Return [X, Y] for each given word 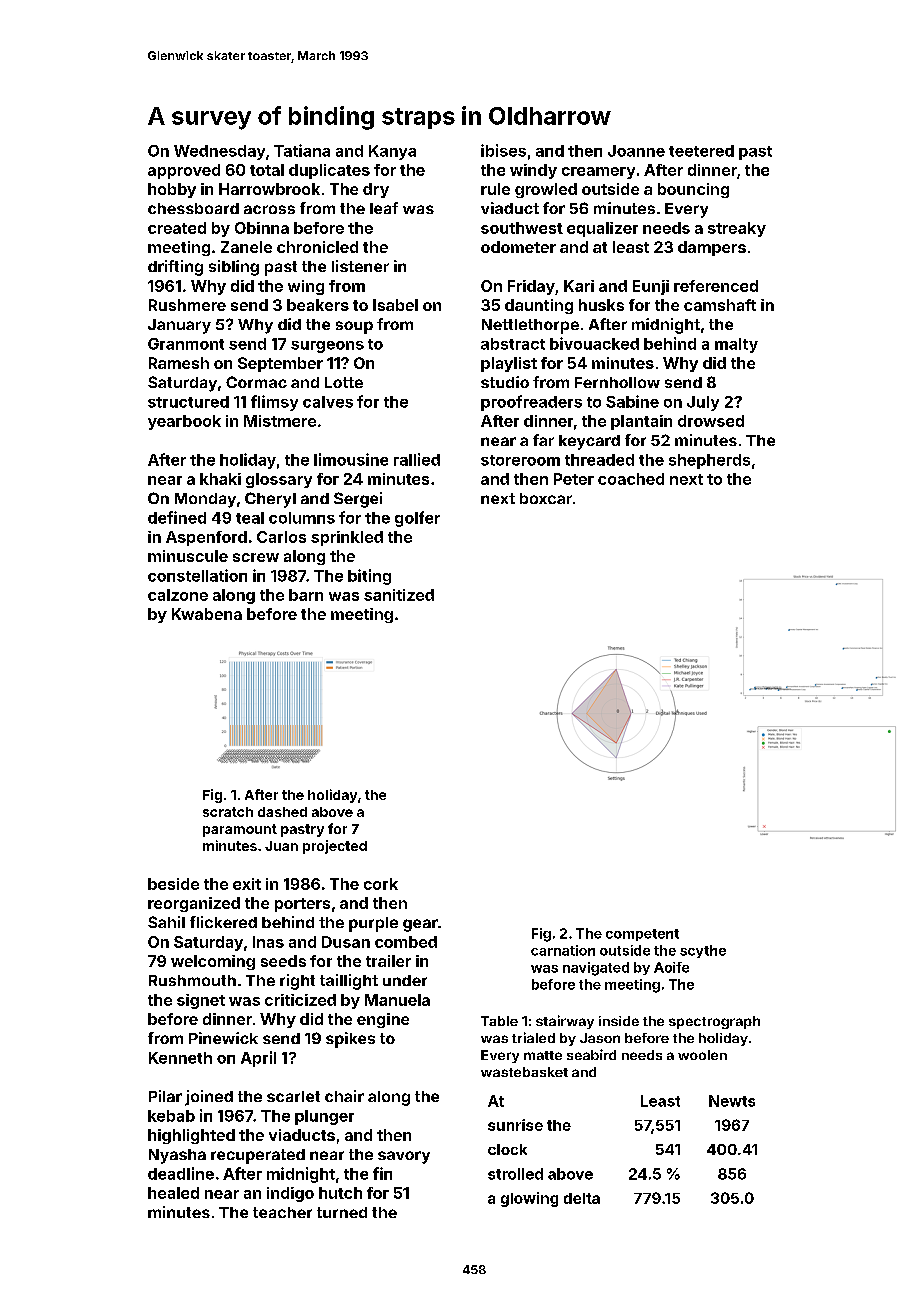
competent [642, 935]
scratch [228, 812]
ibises [503, 150]
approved [184, 171]
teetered [701, 151]
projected [335, 847]
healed [173, 1193]
